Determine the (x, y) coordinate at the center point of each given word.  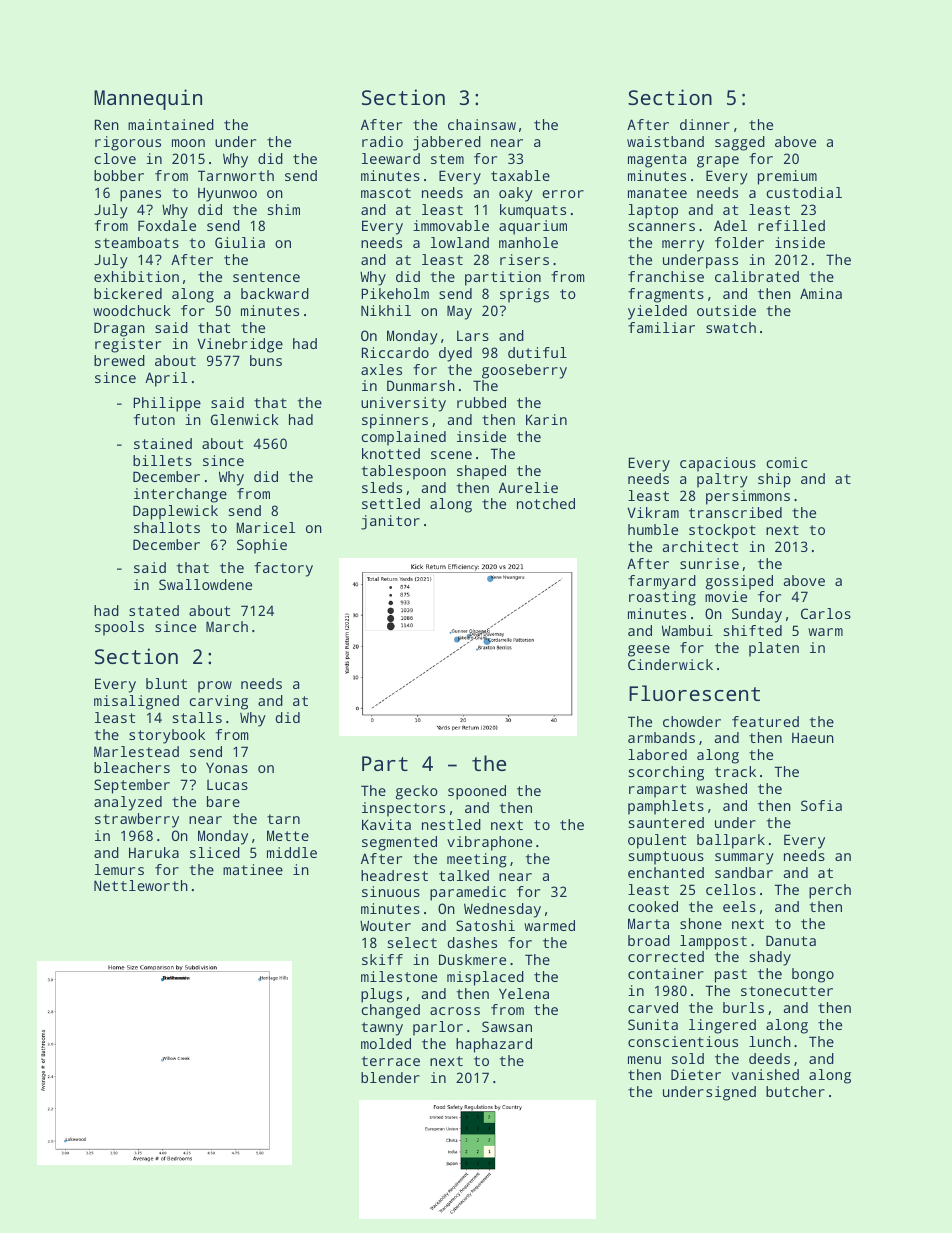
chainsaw (482, 124)
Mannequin (148, 99)
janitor (390, 522)
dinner (705, 124)
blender (390, 1077)
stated (154, 610)
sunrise (709, 563)
